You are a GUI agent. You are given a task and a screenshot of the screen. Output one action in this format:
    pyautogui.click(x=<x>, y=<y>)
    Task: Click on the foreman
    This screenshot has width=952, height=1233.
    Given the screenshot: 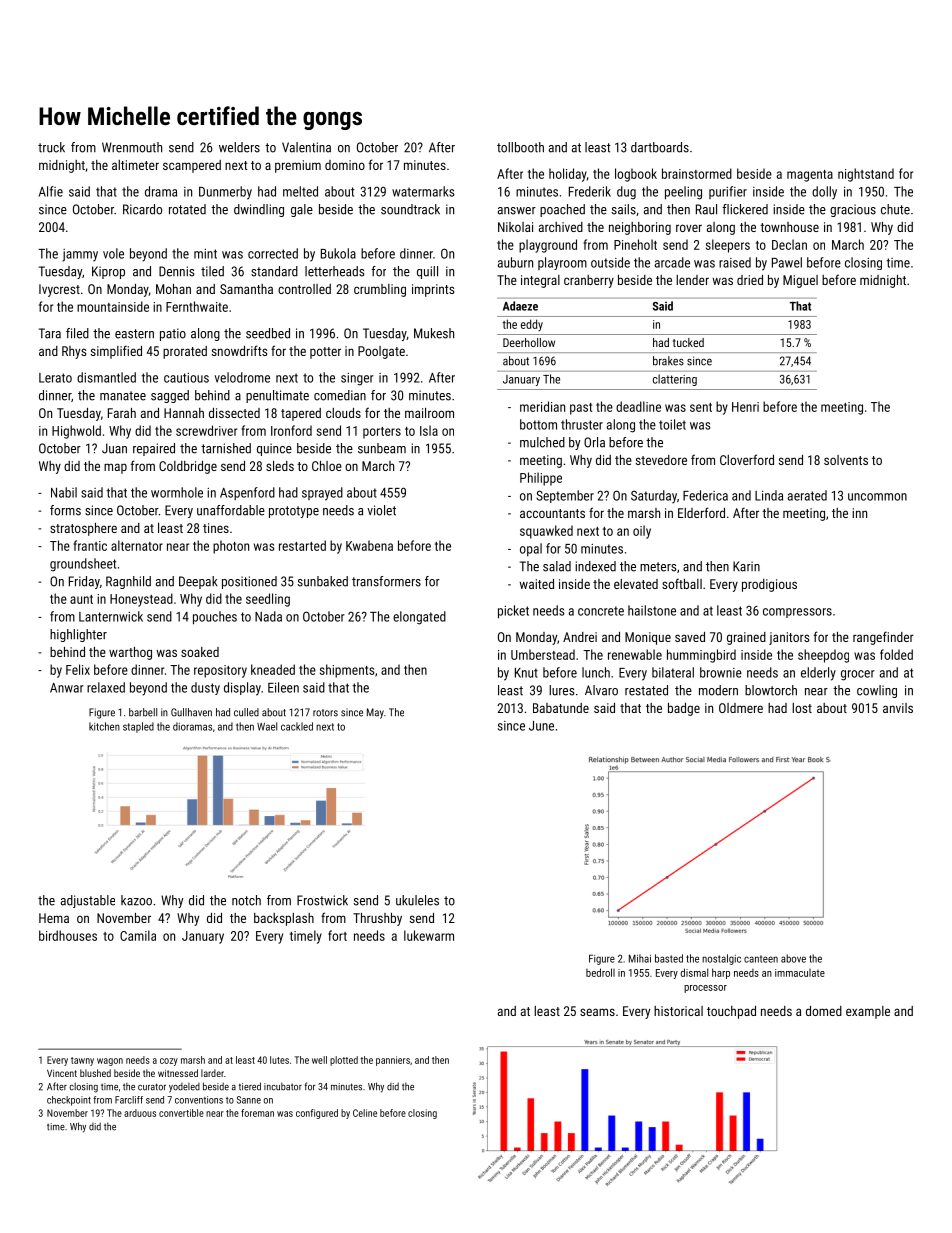 What is the action you would take?
    pyautogui.click(x=257, y=1113)
